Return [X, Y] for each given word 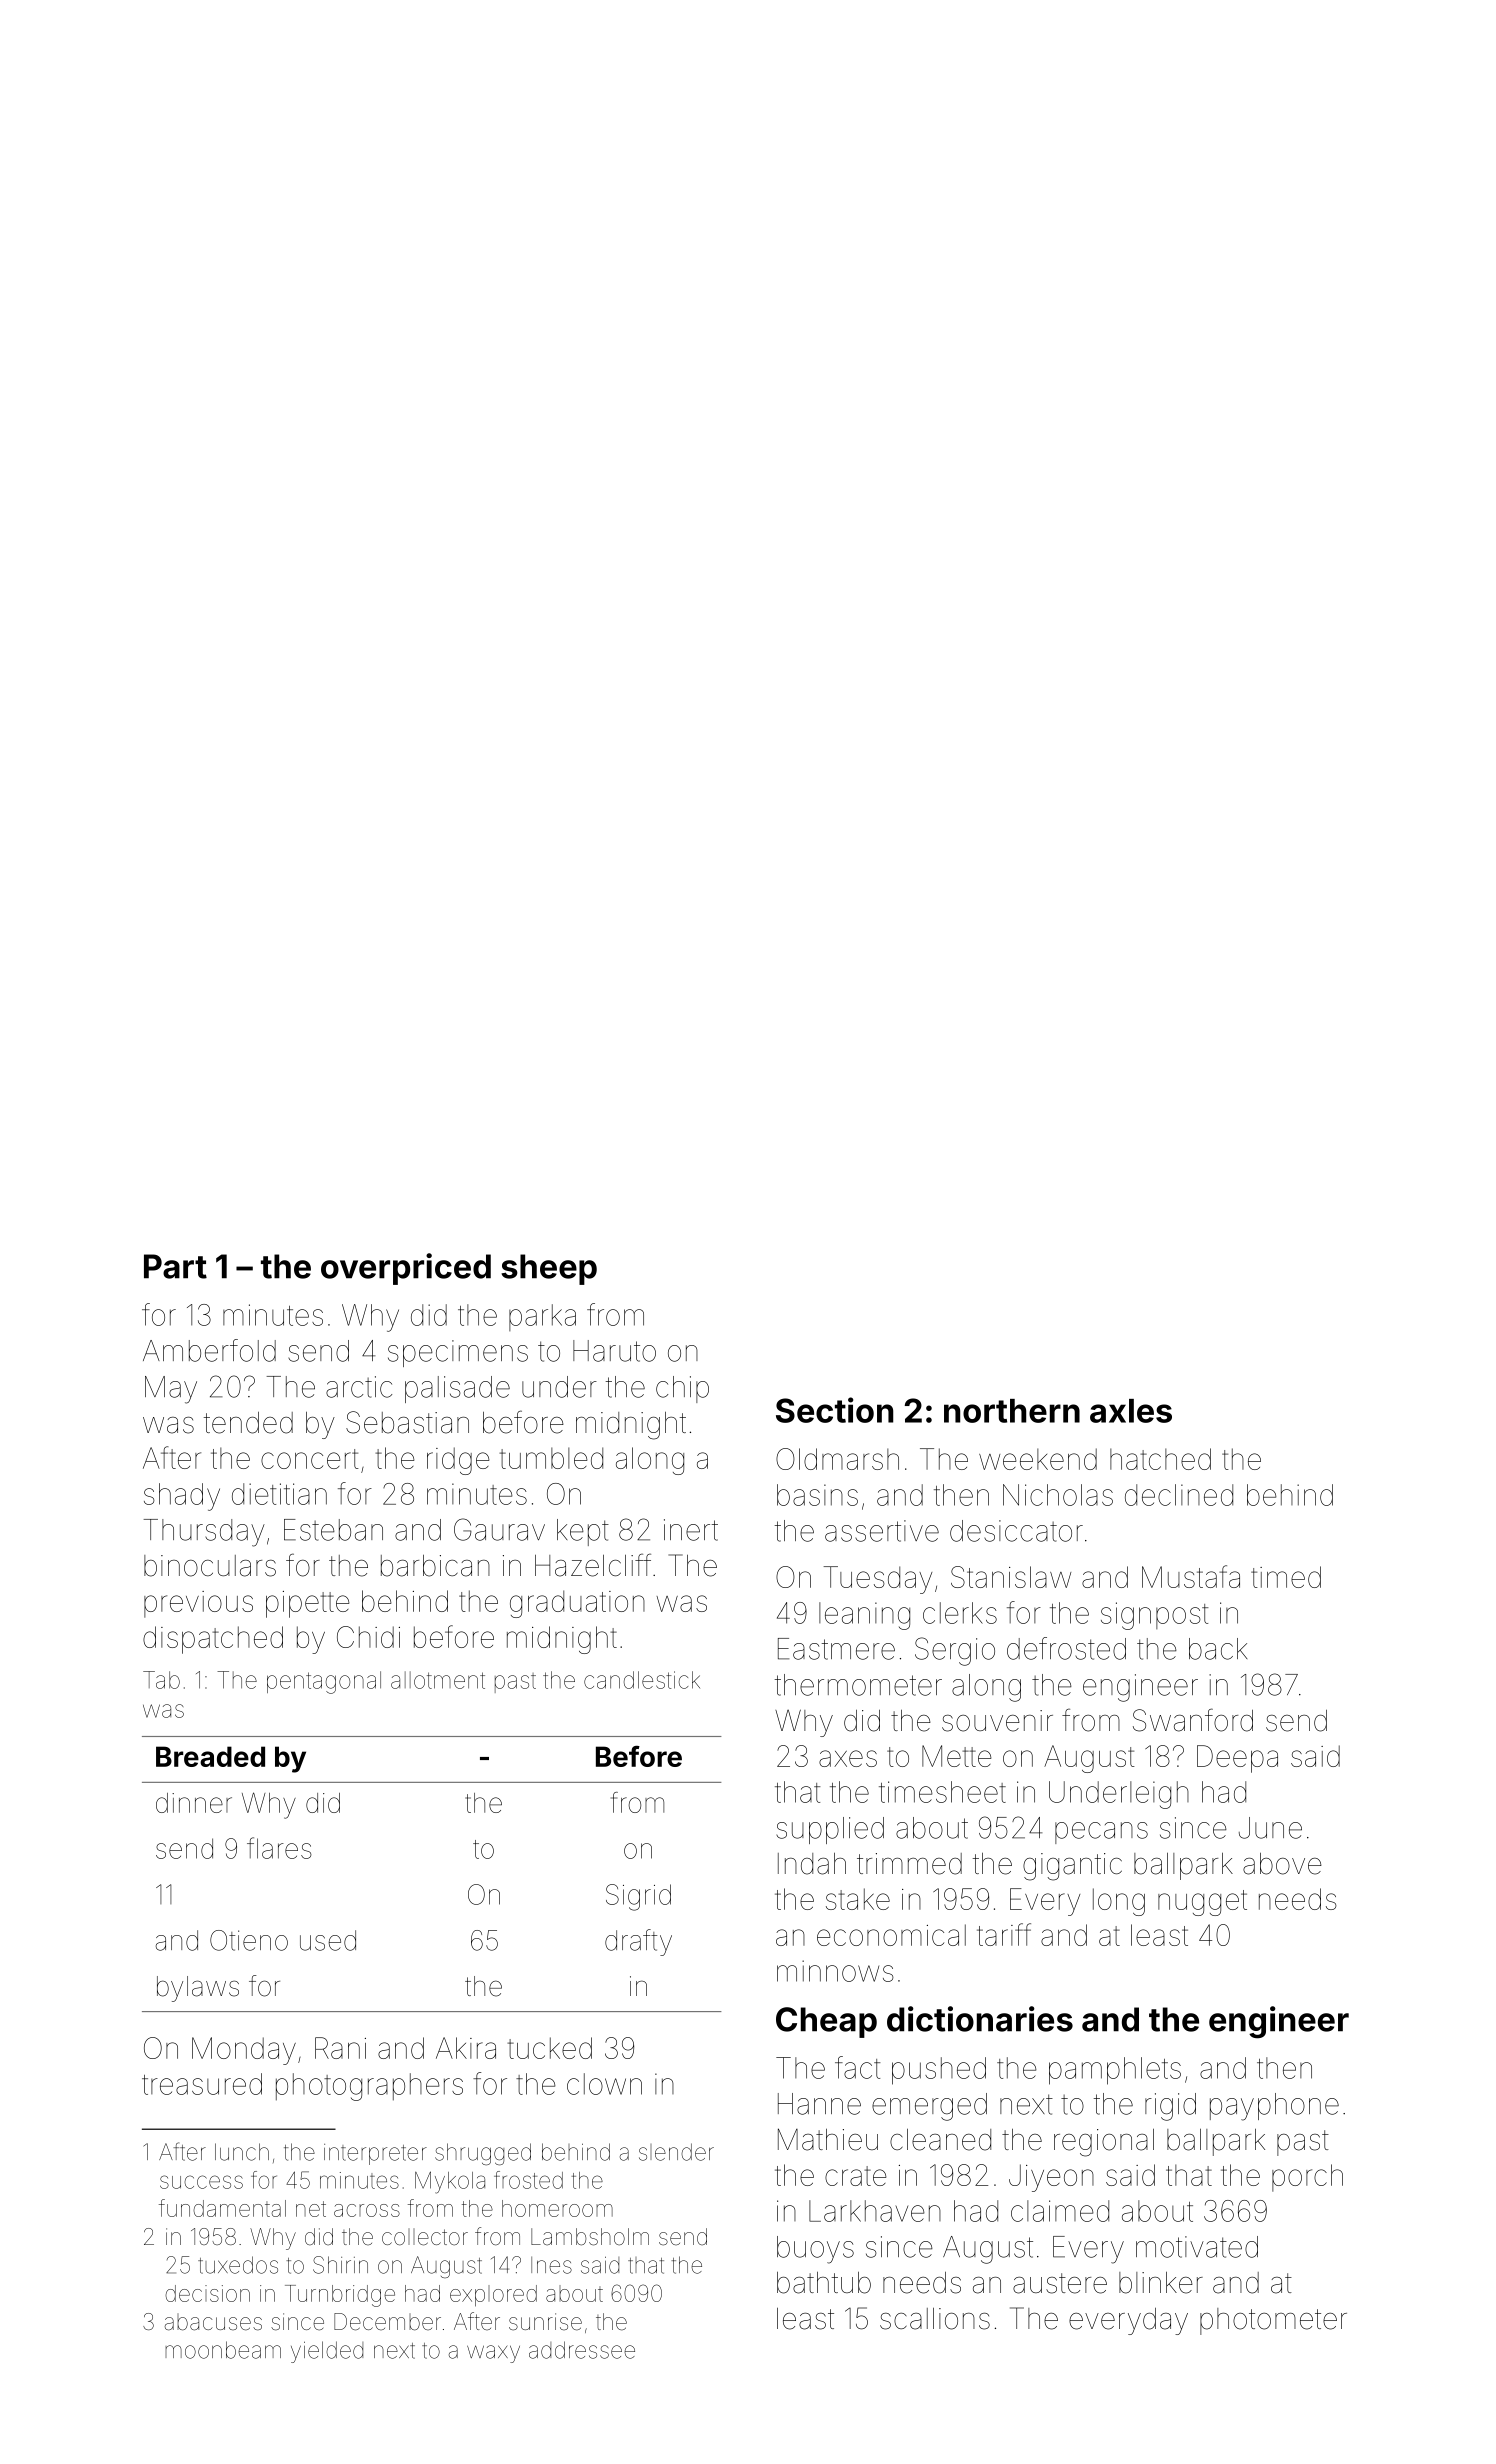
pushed [939, 2071]
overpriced [406, 1269]
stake [858, 1899]
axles [1131, 1411]
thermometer [858, 1685]
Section [834, 1410]
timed [1286, 1577]
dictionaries [980, 2019]
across [367, 2210]
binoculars [210, 1566]
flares [279, 1848]
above [1282, 1864]
